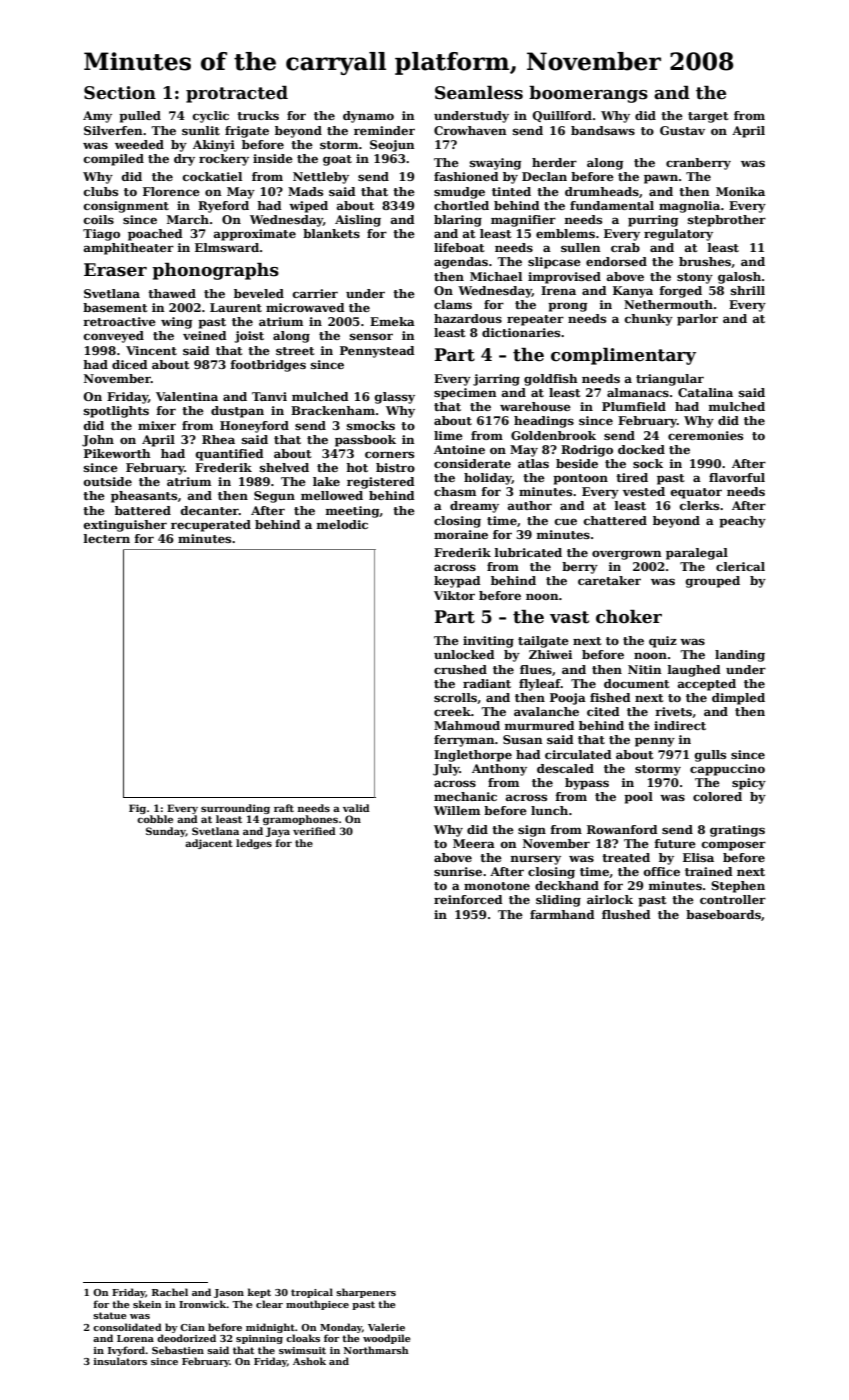  What do you see at coordinates (176, 323) in the page?
I see `wing` at bounding box center [176, 323].
